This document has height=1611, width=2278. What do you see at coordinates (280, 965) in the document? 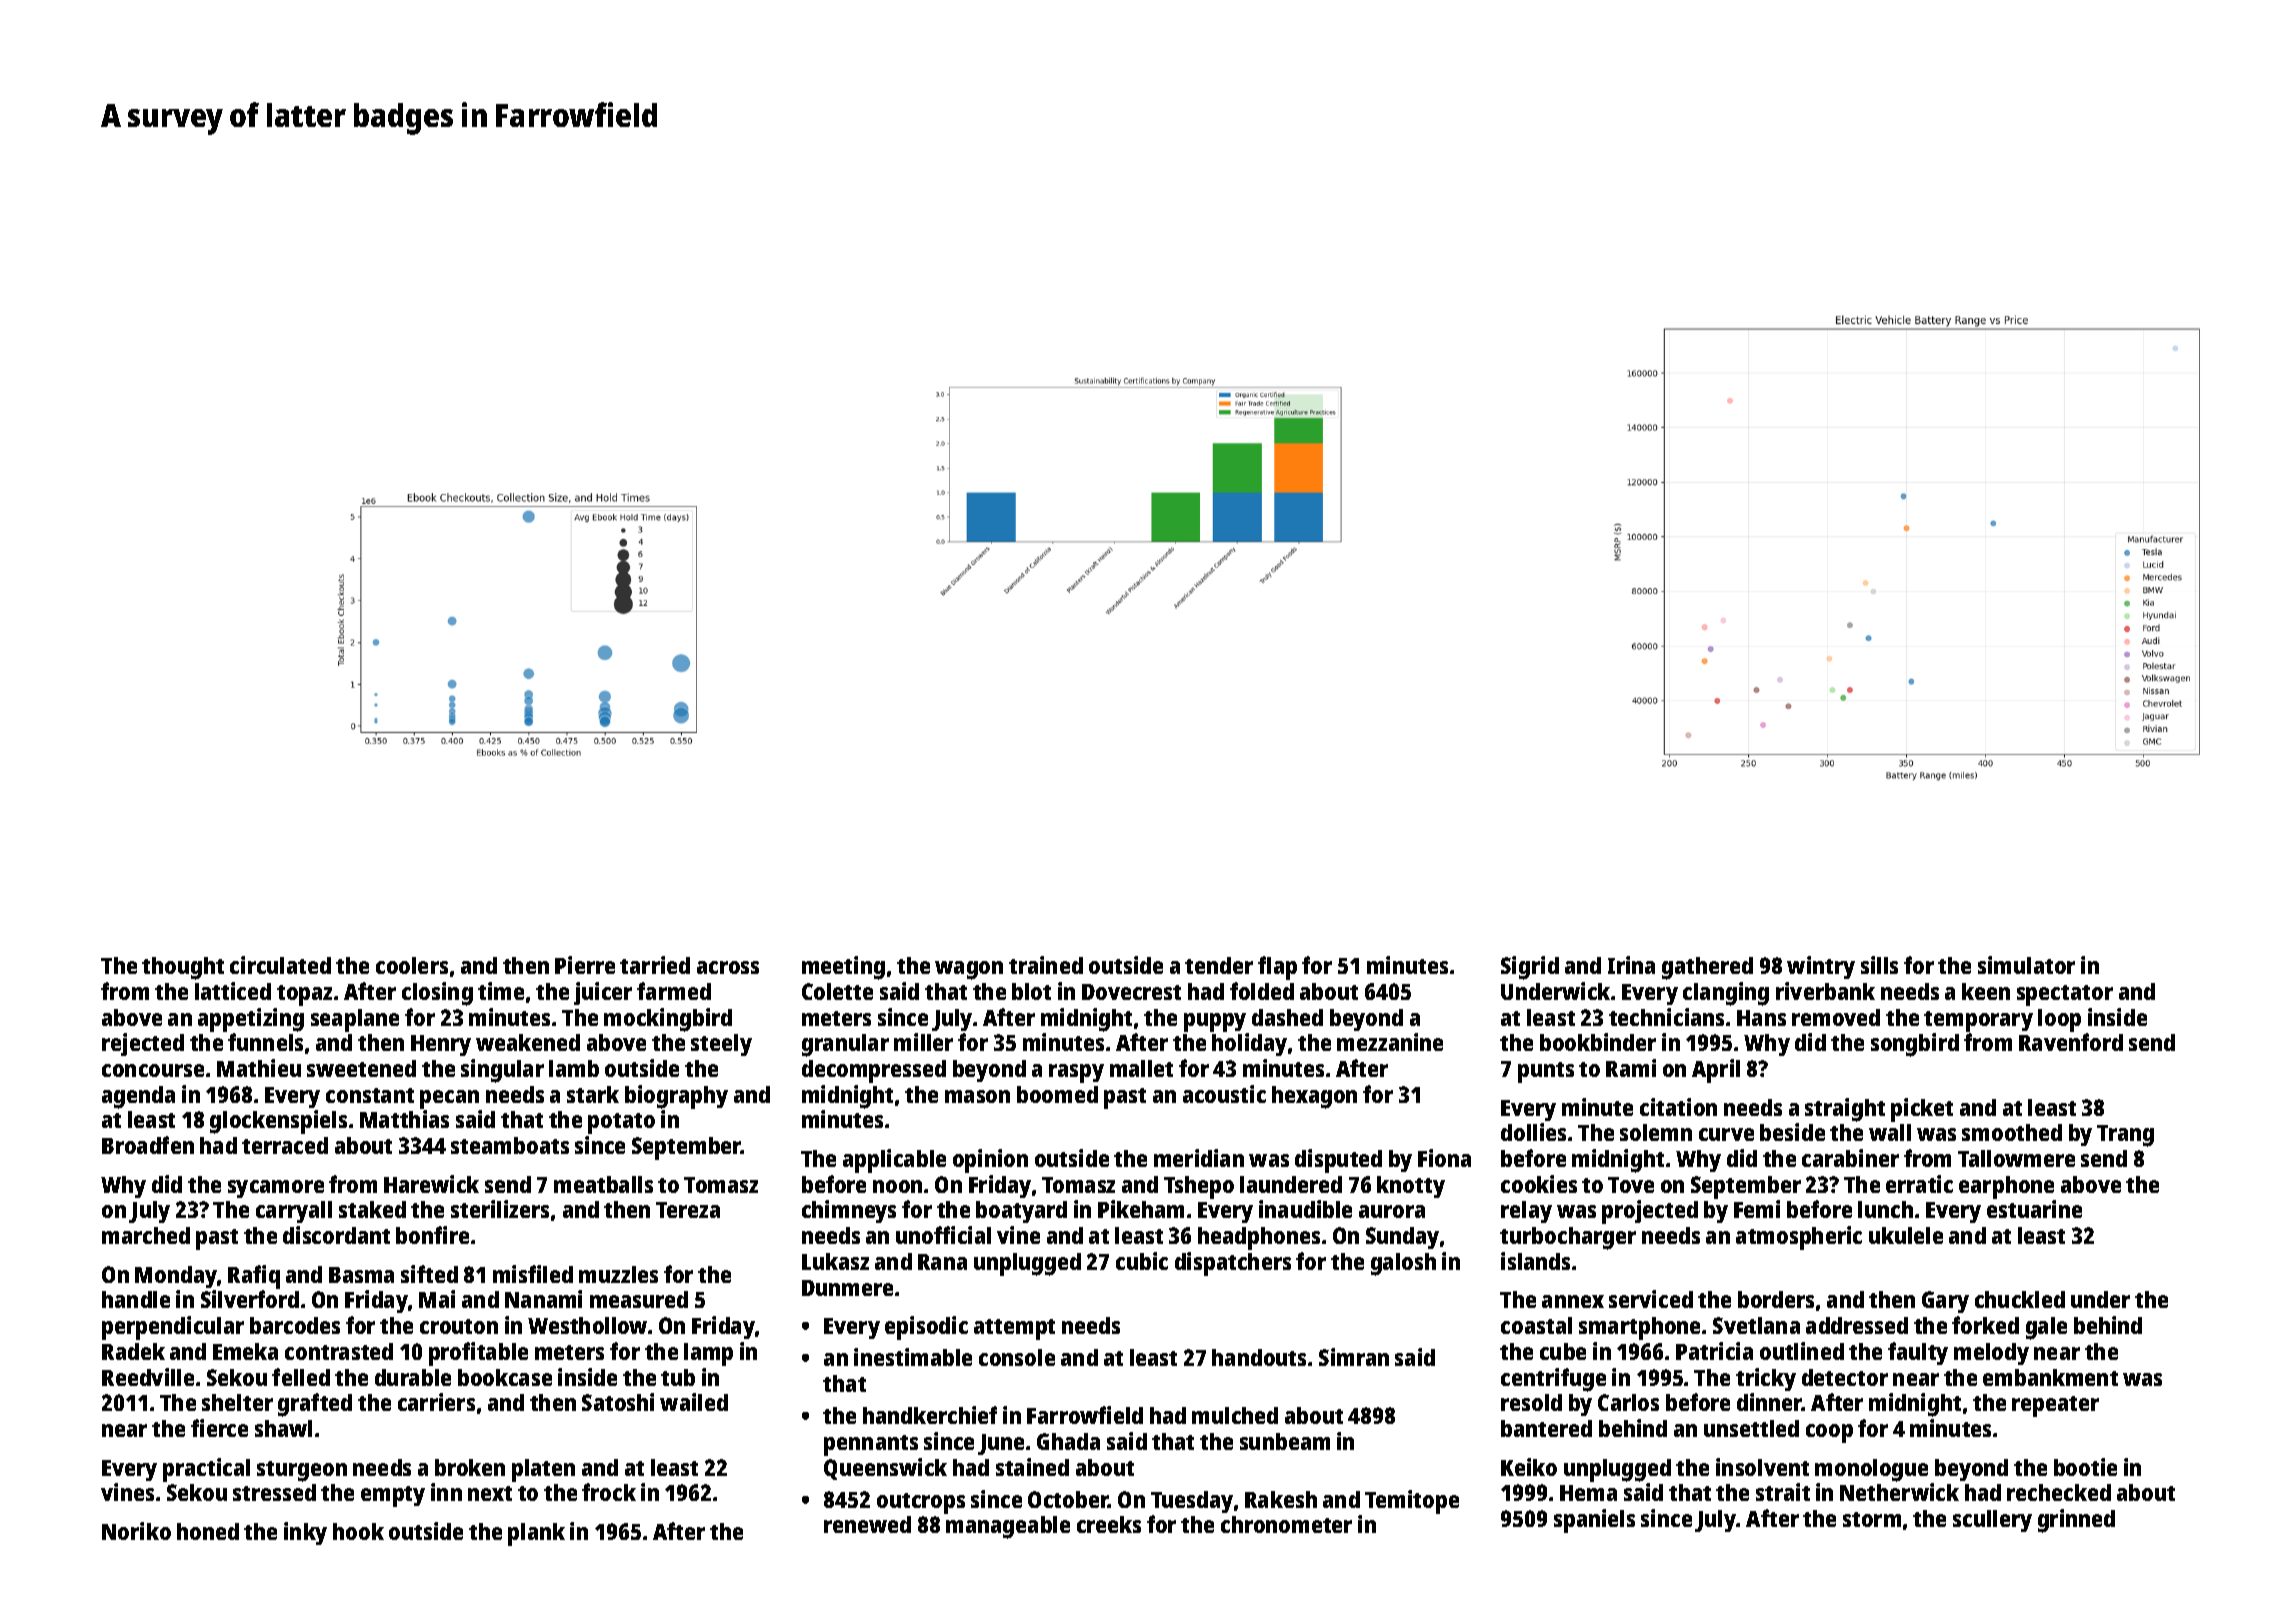
I see `circulated` at bounding box center [280, 965].
